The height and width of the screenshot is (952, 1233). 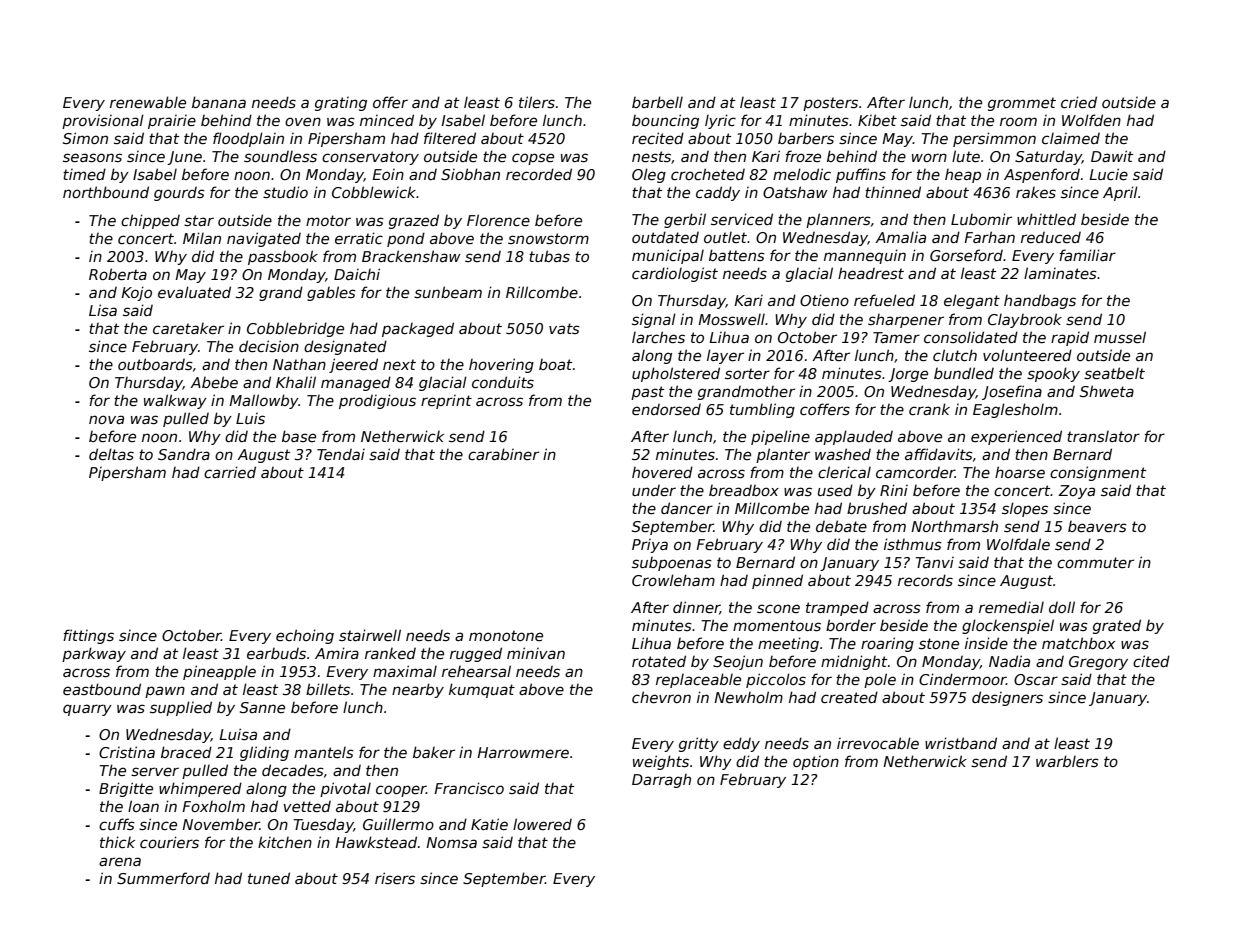 I want to click on tuned, so click(x=269, y=878).
